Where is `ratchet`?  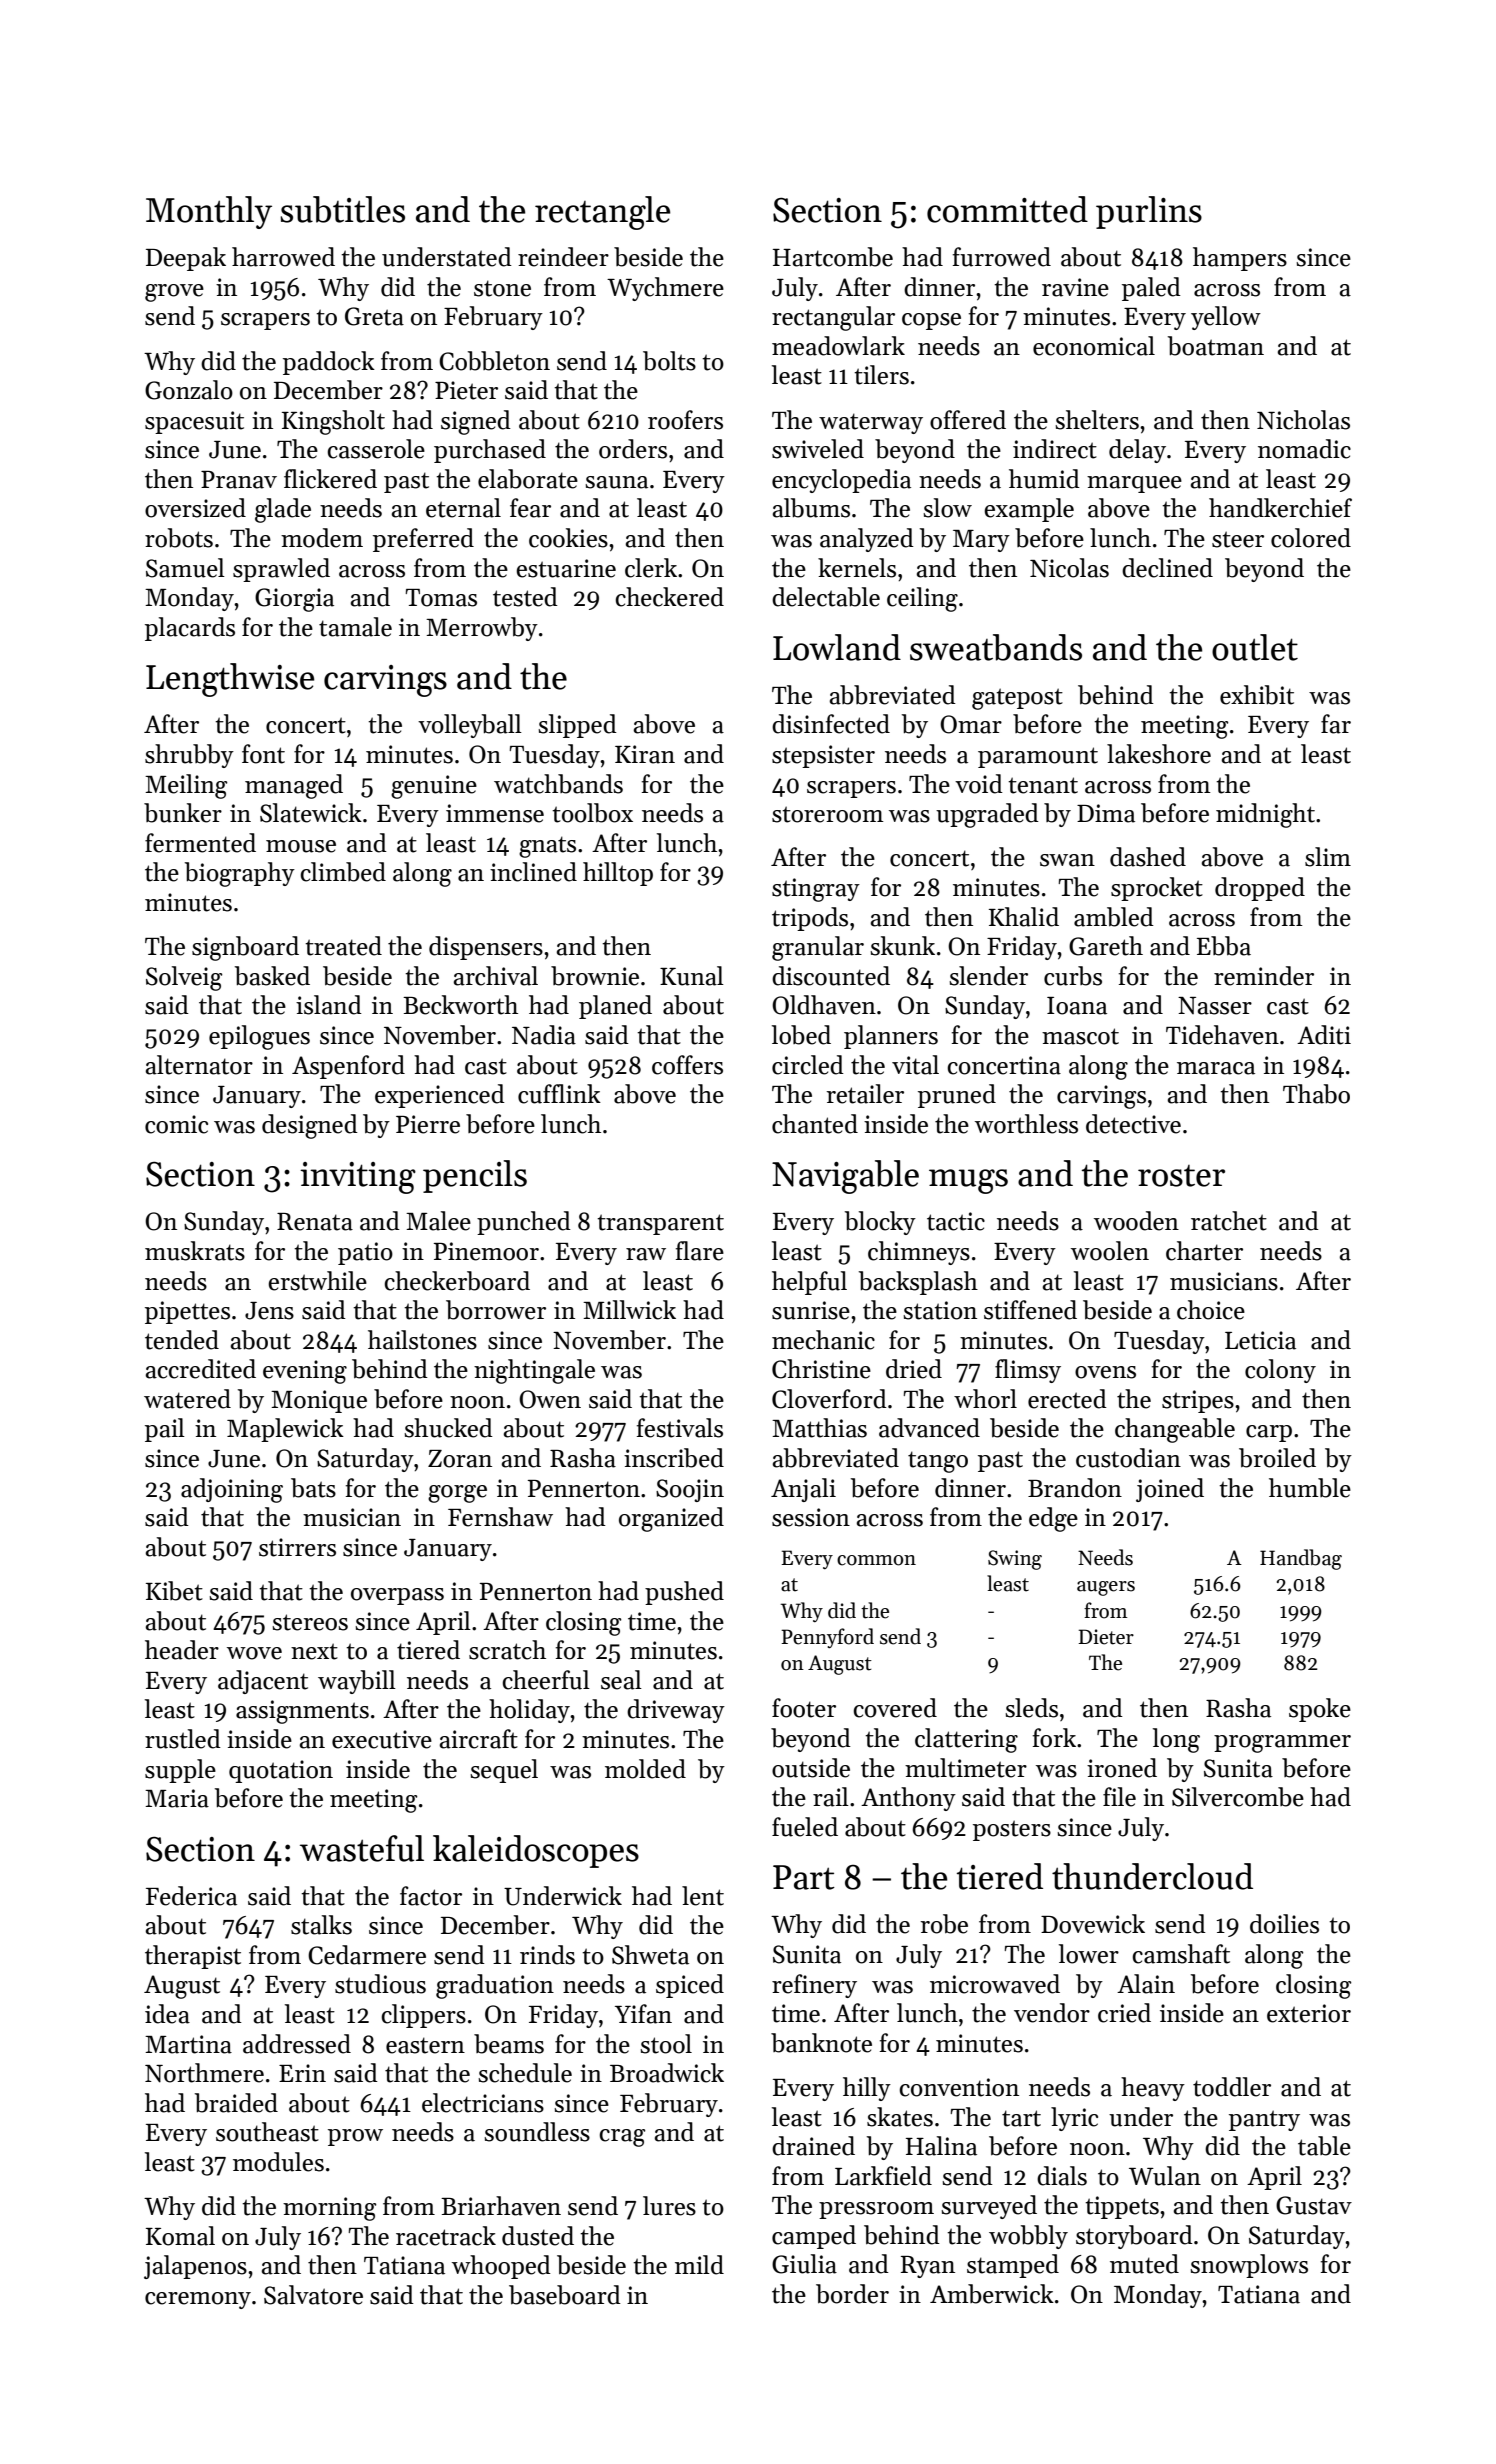
ratchet is located at coordinates (1229, 1221).
